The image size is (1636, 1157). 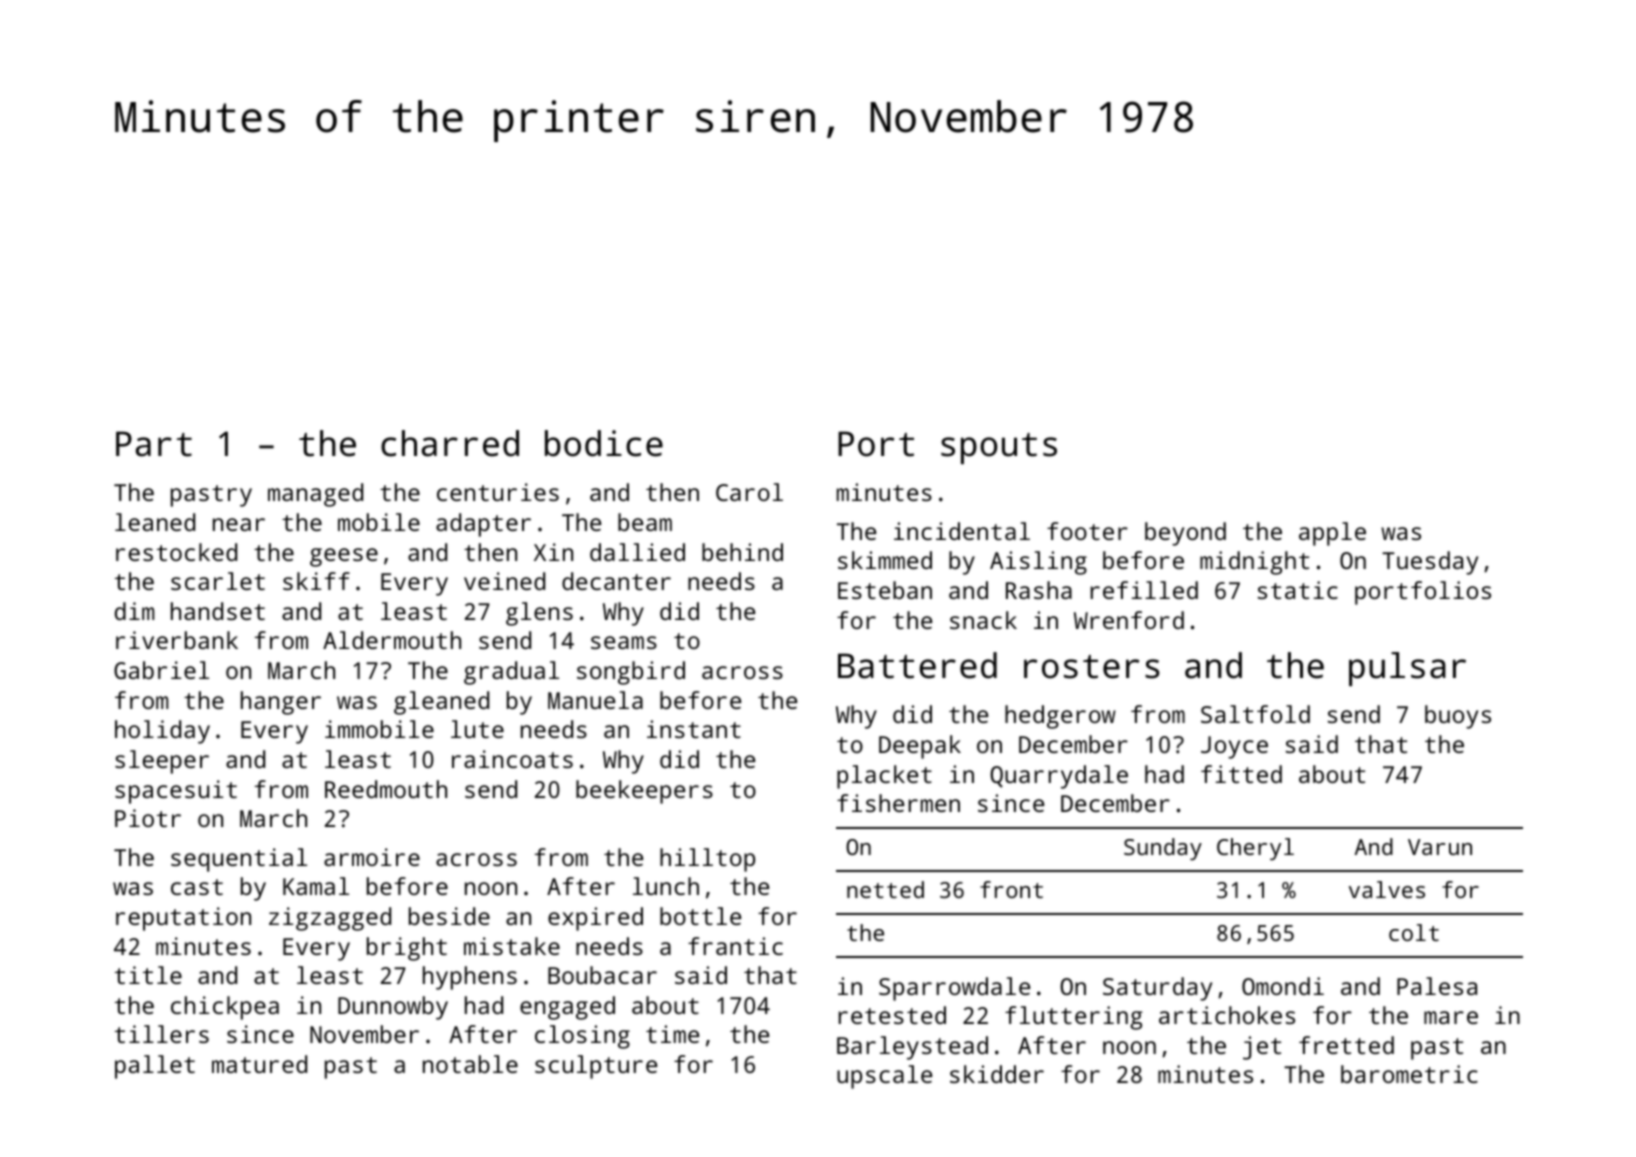 I want to click on dim, so click(x=134, y=611).
